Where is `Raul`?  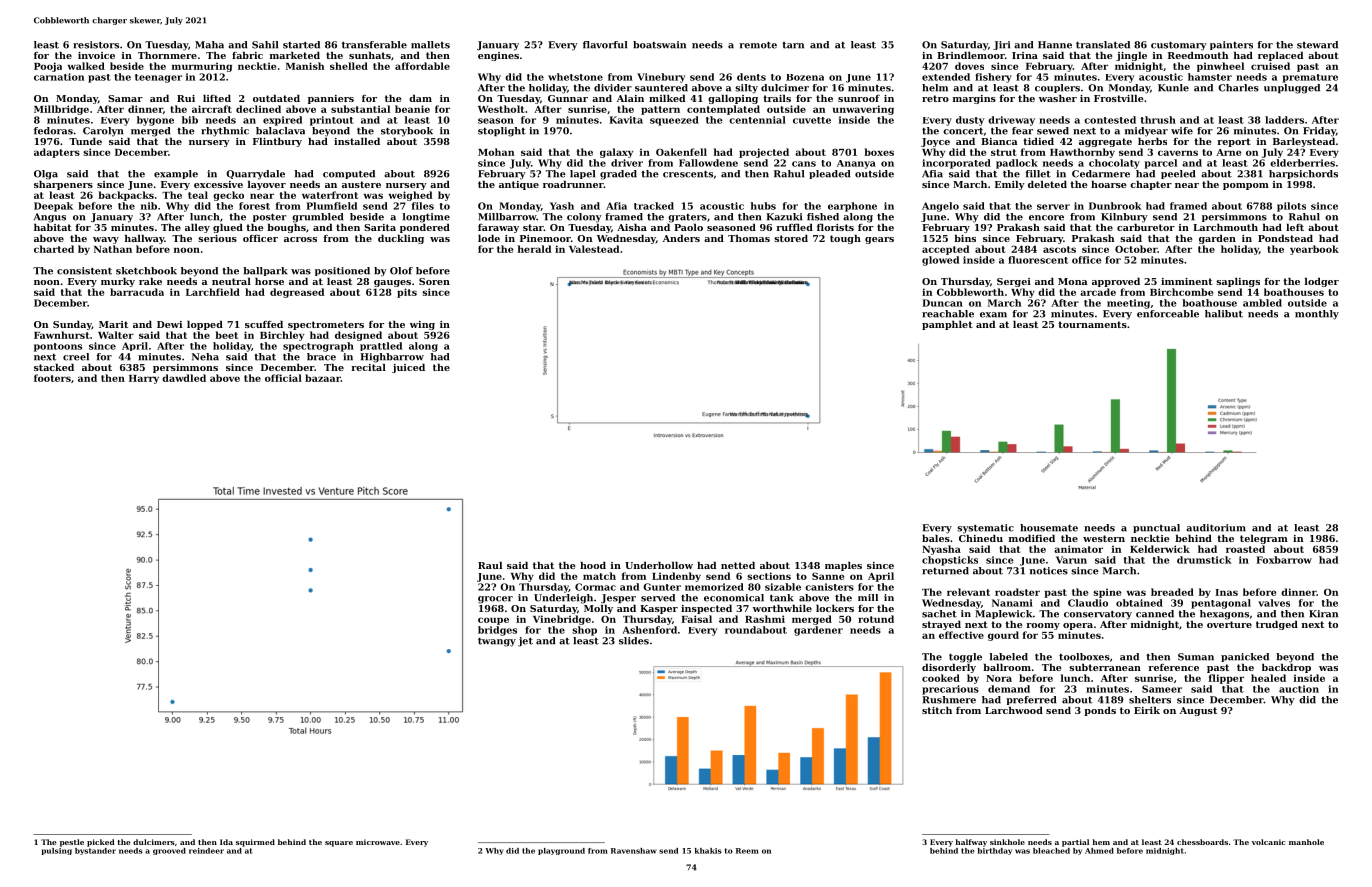 Raul is located at coordinates (490, 565).
